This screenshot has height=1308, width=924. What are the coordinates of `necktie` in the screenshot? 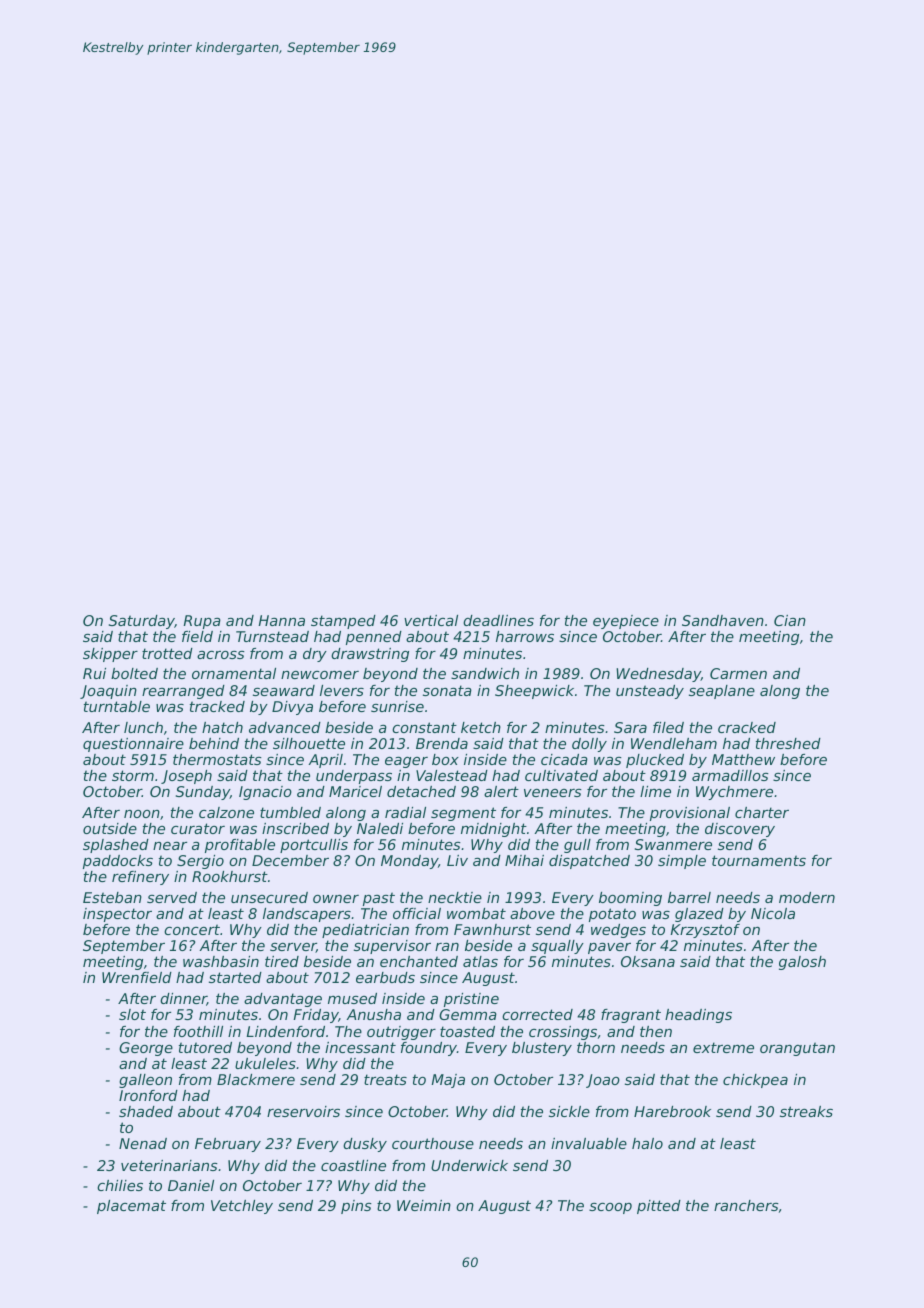 It's located at (455, 897).
